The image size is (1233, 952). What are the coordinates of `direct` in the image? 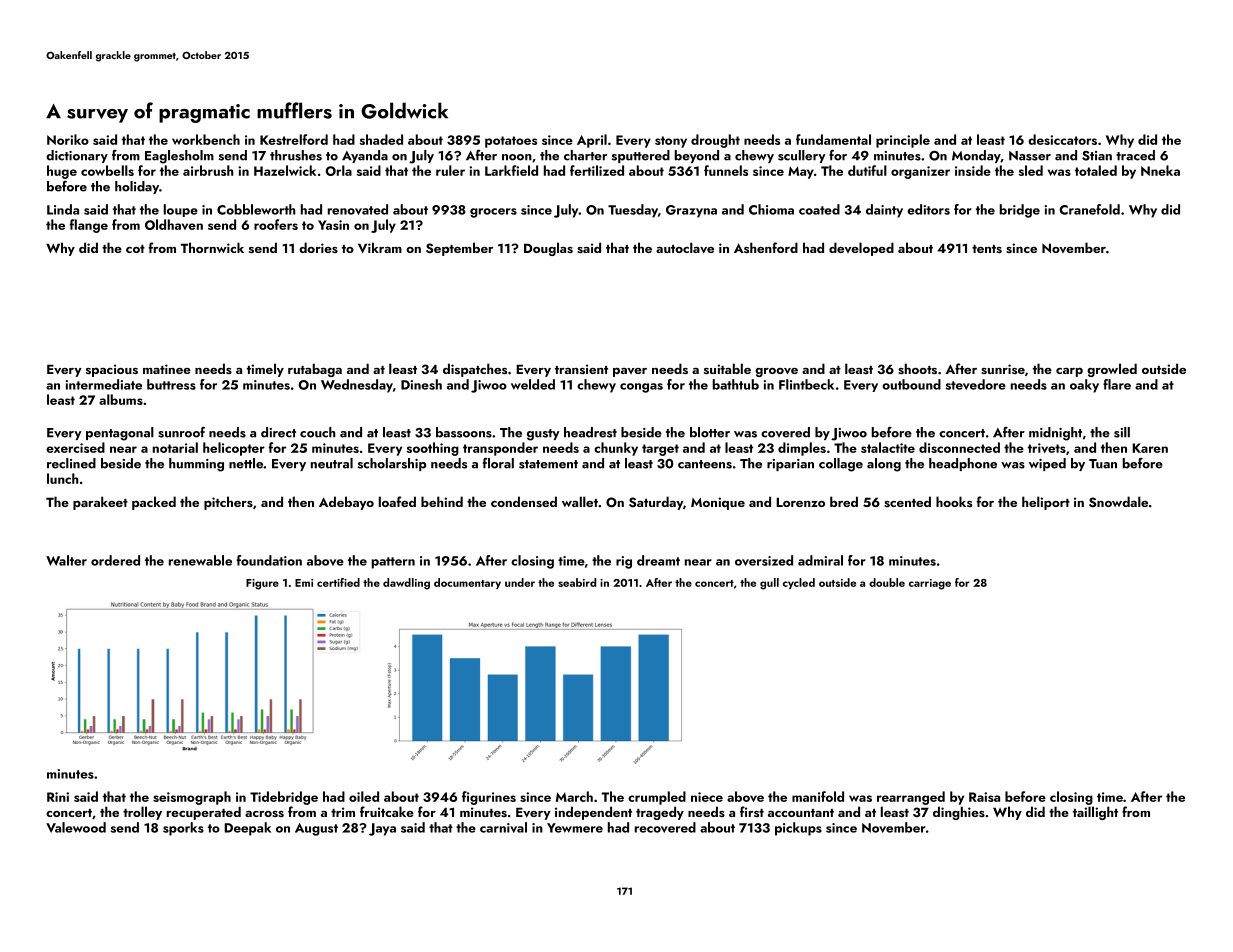 It's located at (278, 432).
